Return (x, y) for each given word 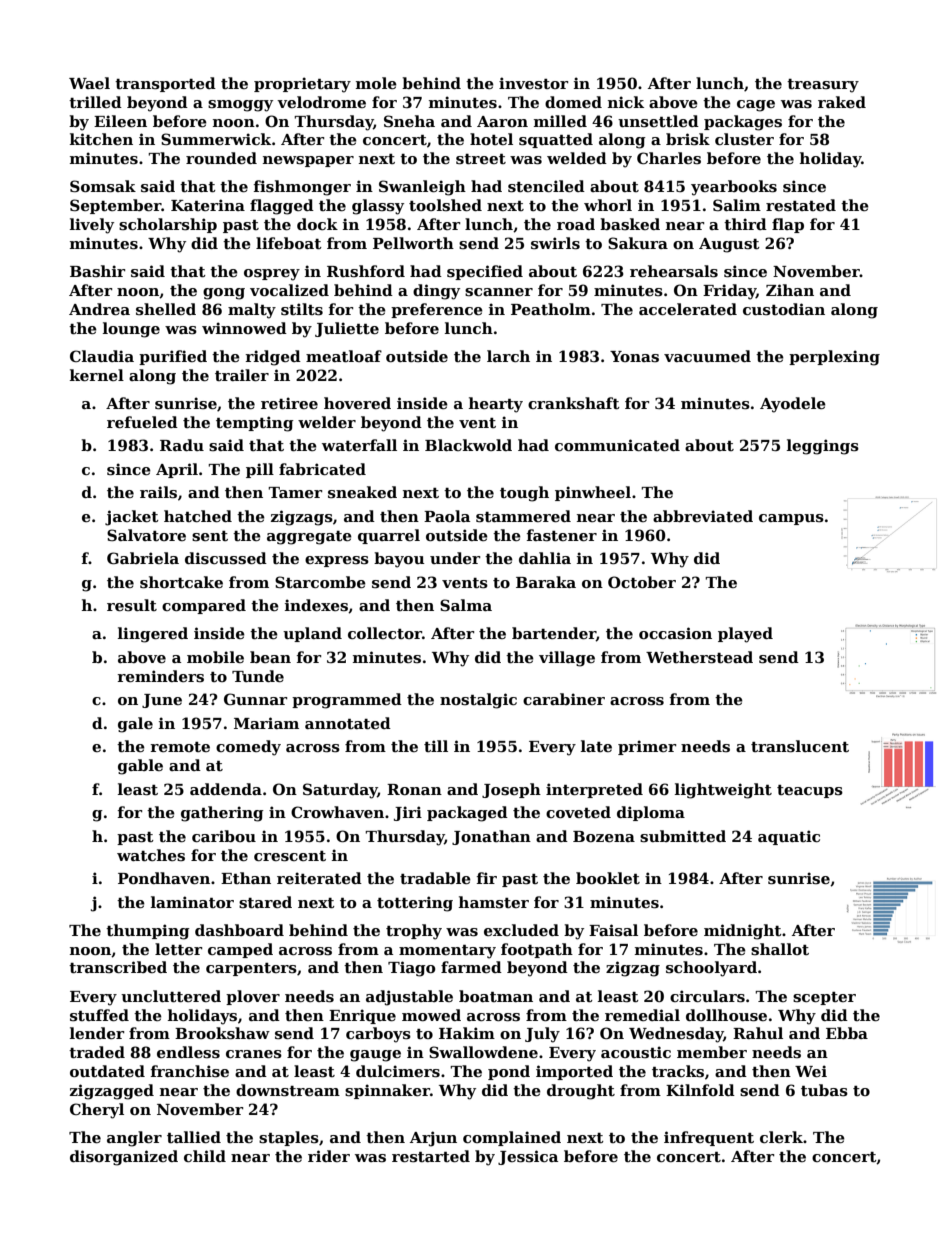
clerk (781, 1137)
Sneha (409, 121)
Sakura (638, 243)
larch (508, 356)
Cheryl (97, 1111)
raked (842, 102)
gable (140, 767)
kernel (97, 375)
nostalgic (478, 701)
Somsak (103, 186)
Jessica (528, 1157)
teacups (810, 791)
